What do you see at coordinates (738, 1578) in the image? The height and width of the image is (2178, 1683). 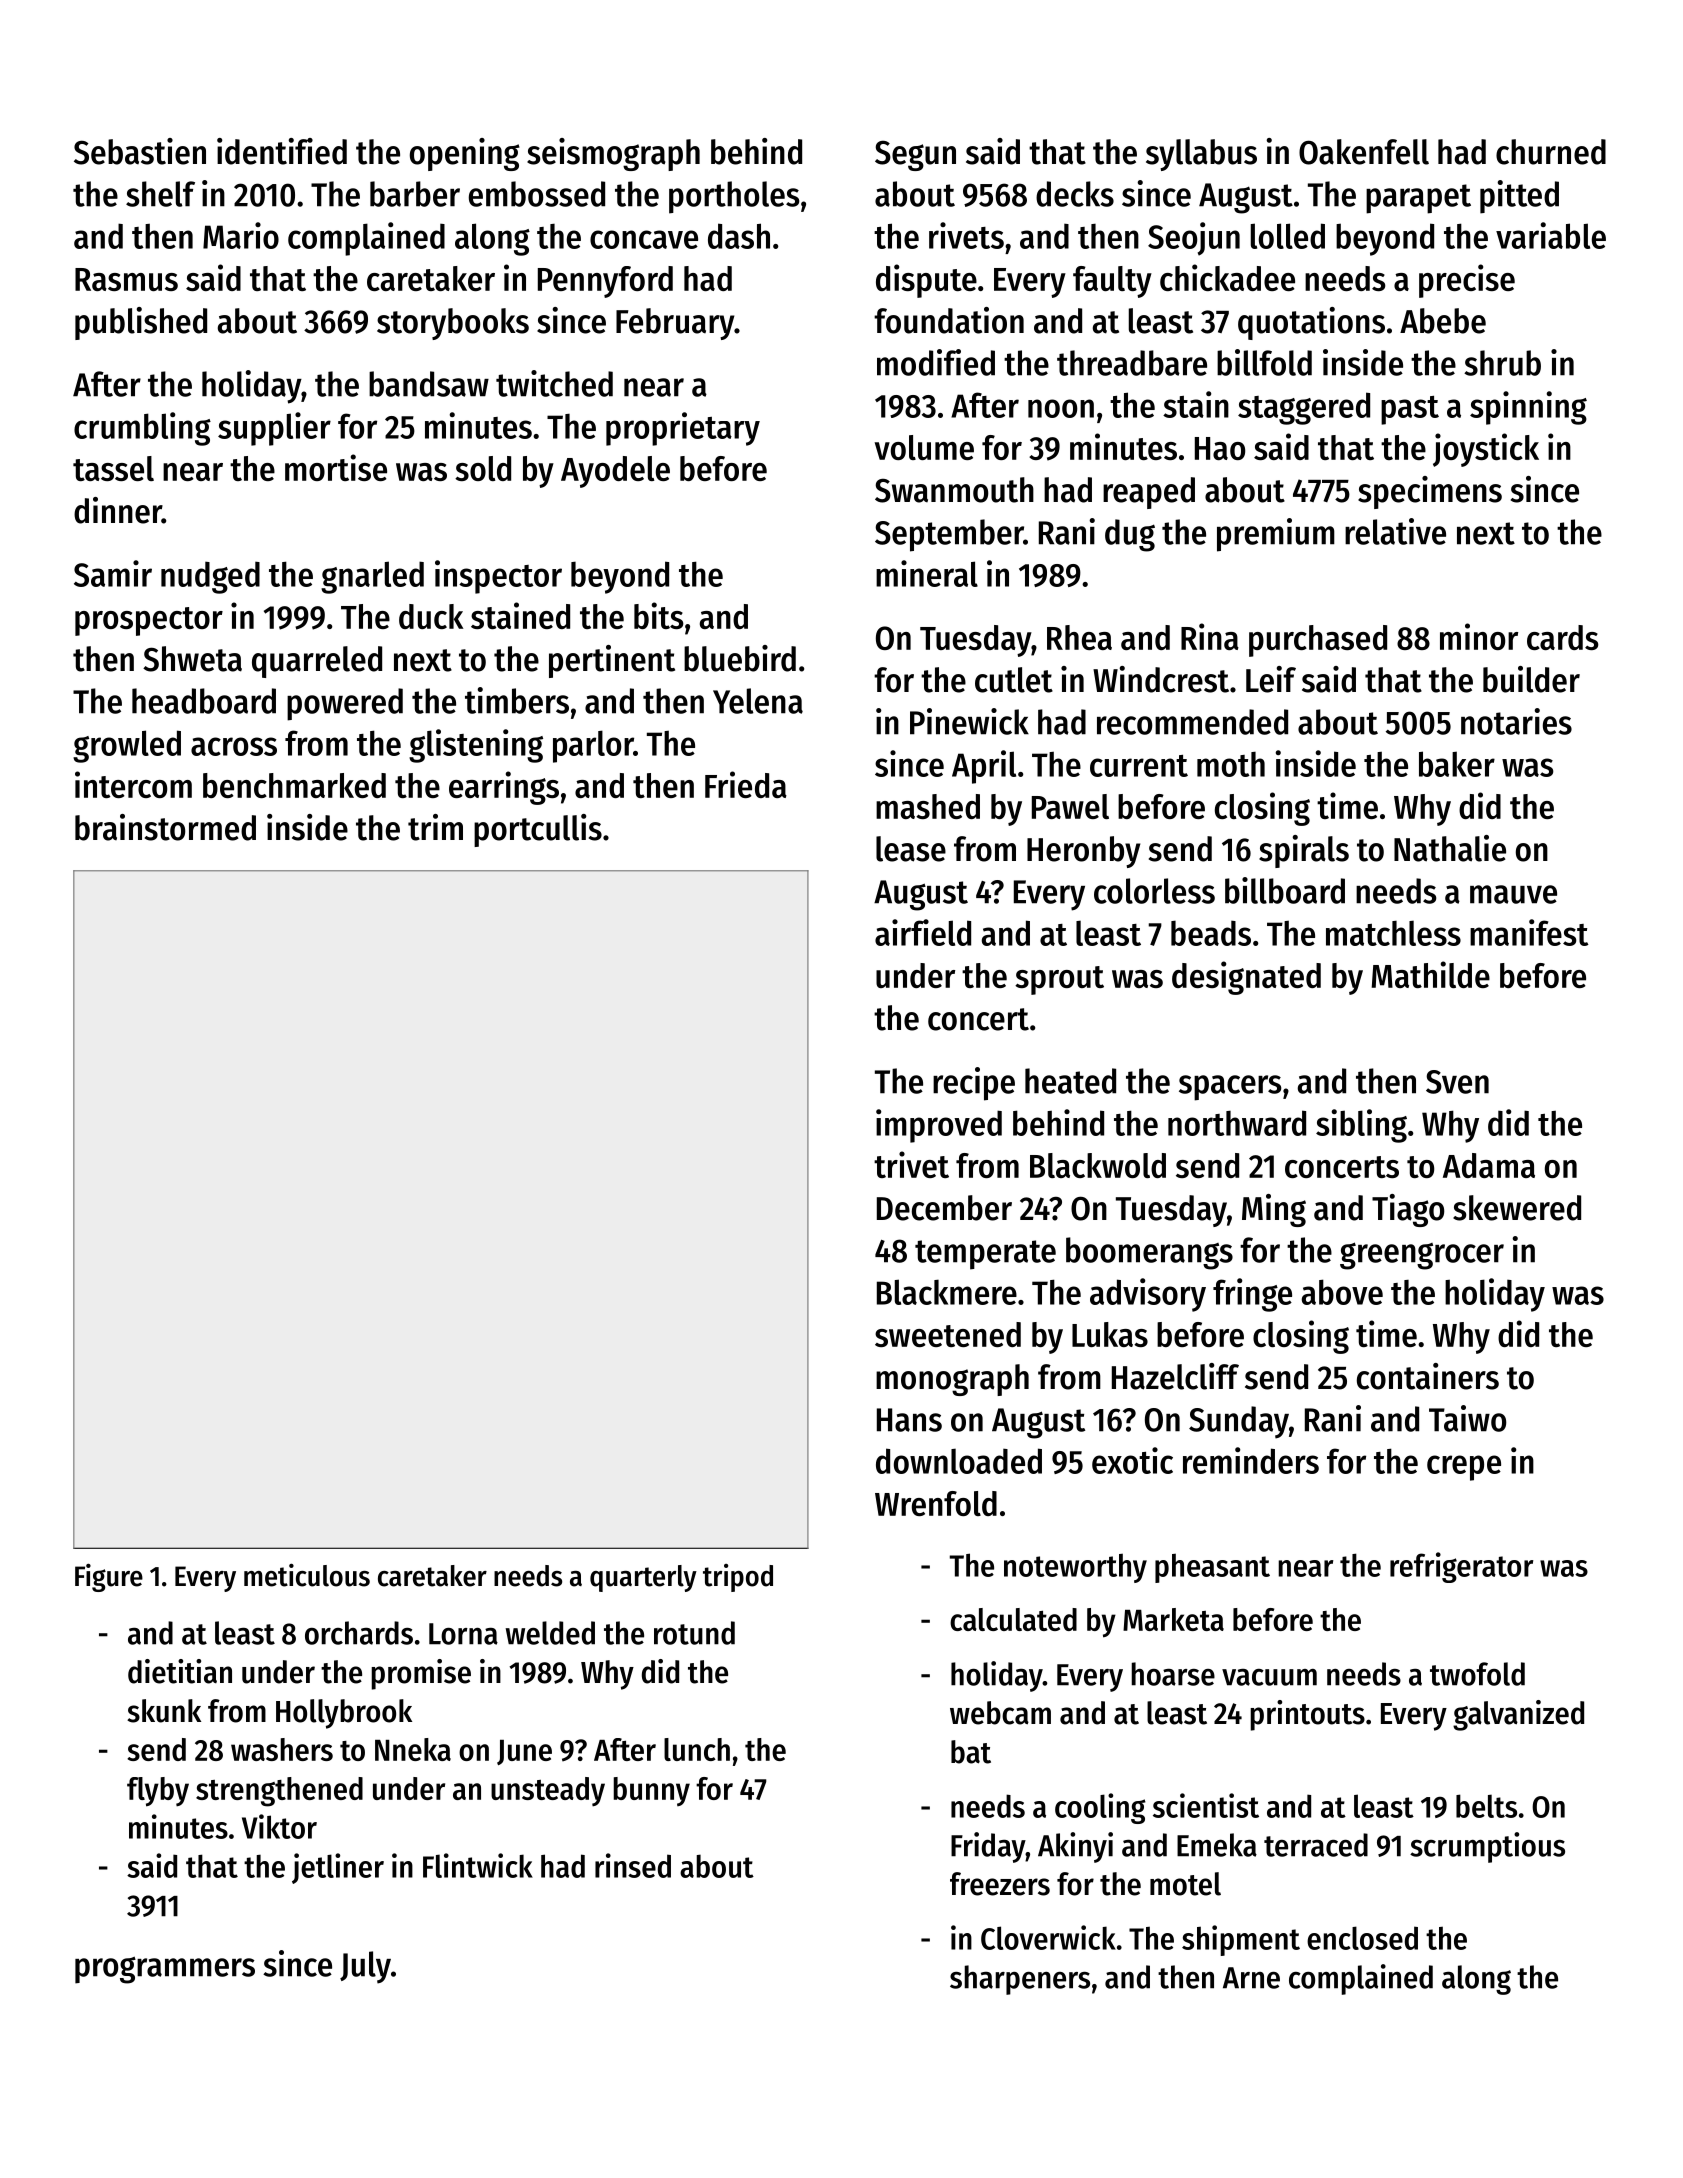 I see `tripod` at bounding box center [738, 1578].
